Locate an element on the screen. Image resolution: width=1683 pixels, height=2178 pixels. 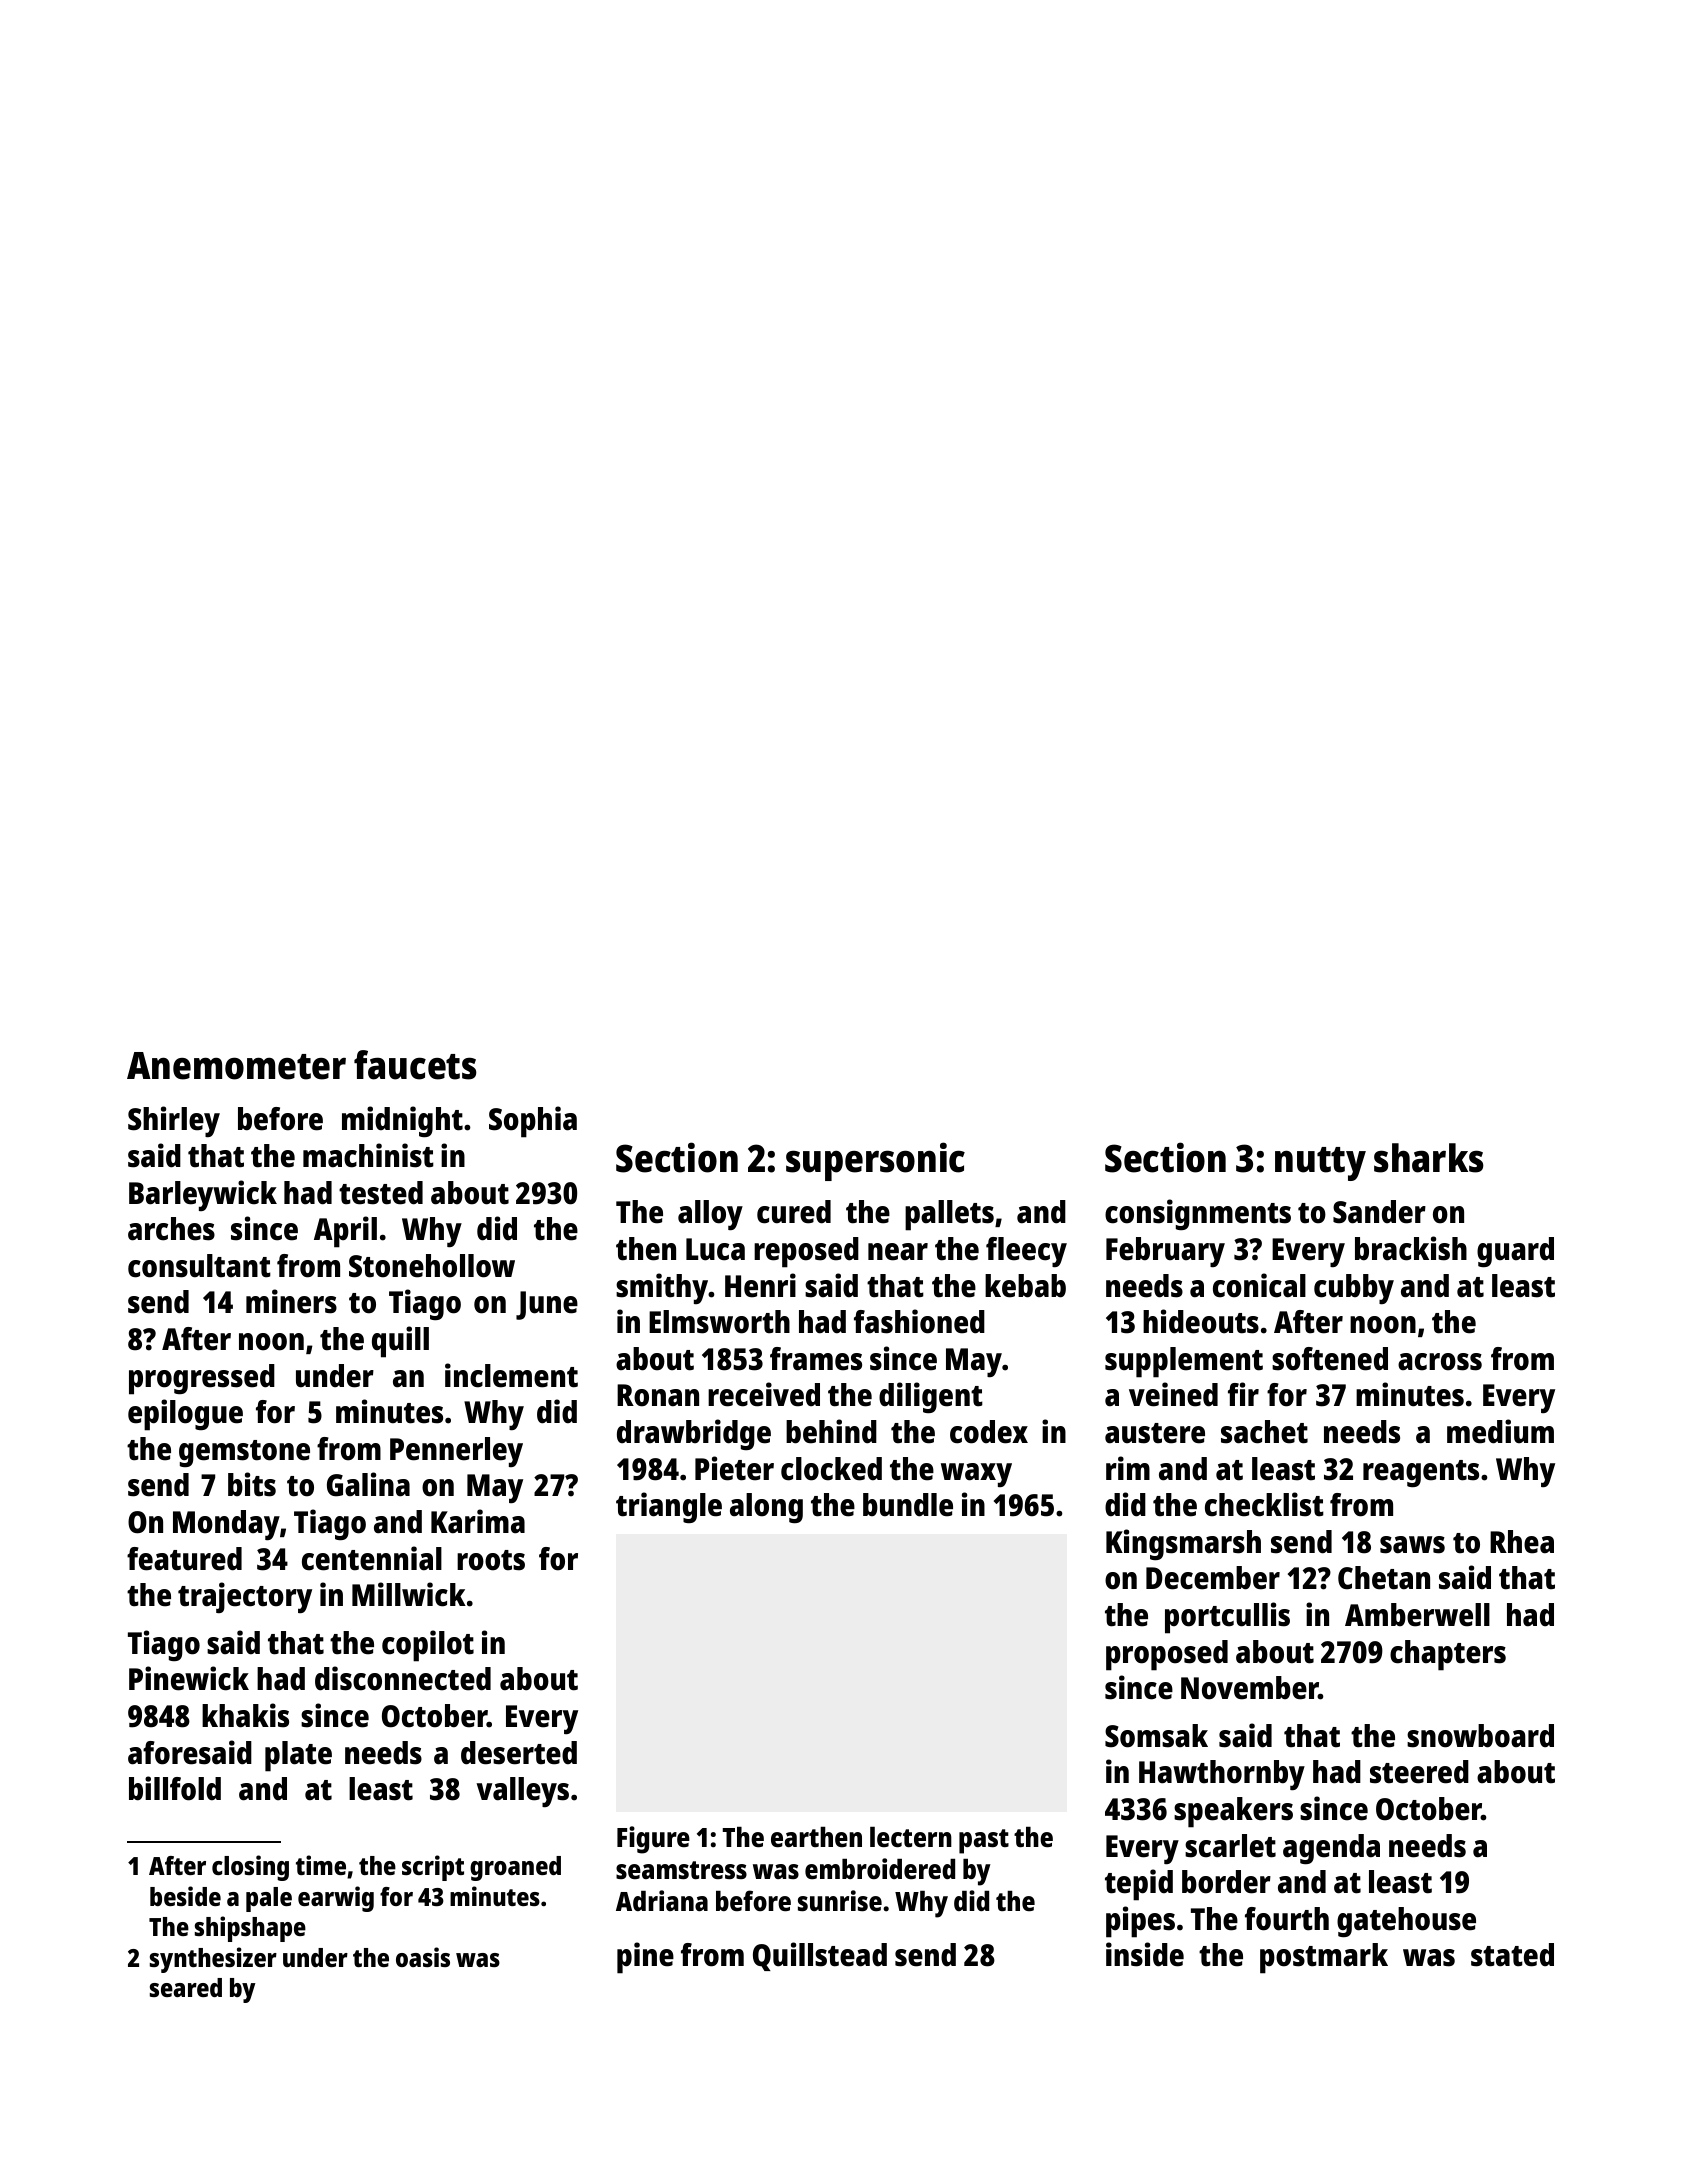
postmark is located at coordinates (1324, 1958).
